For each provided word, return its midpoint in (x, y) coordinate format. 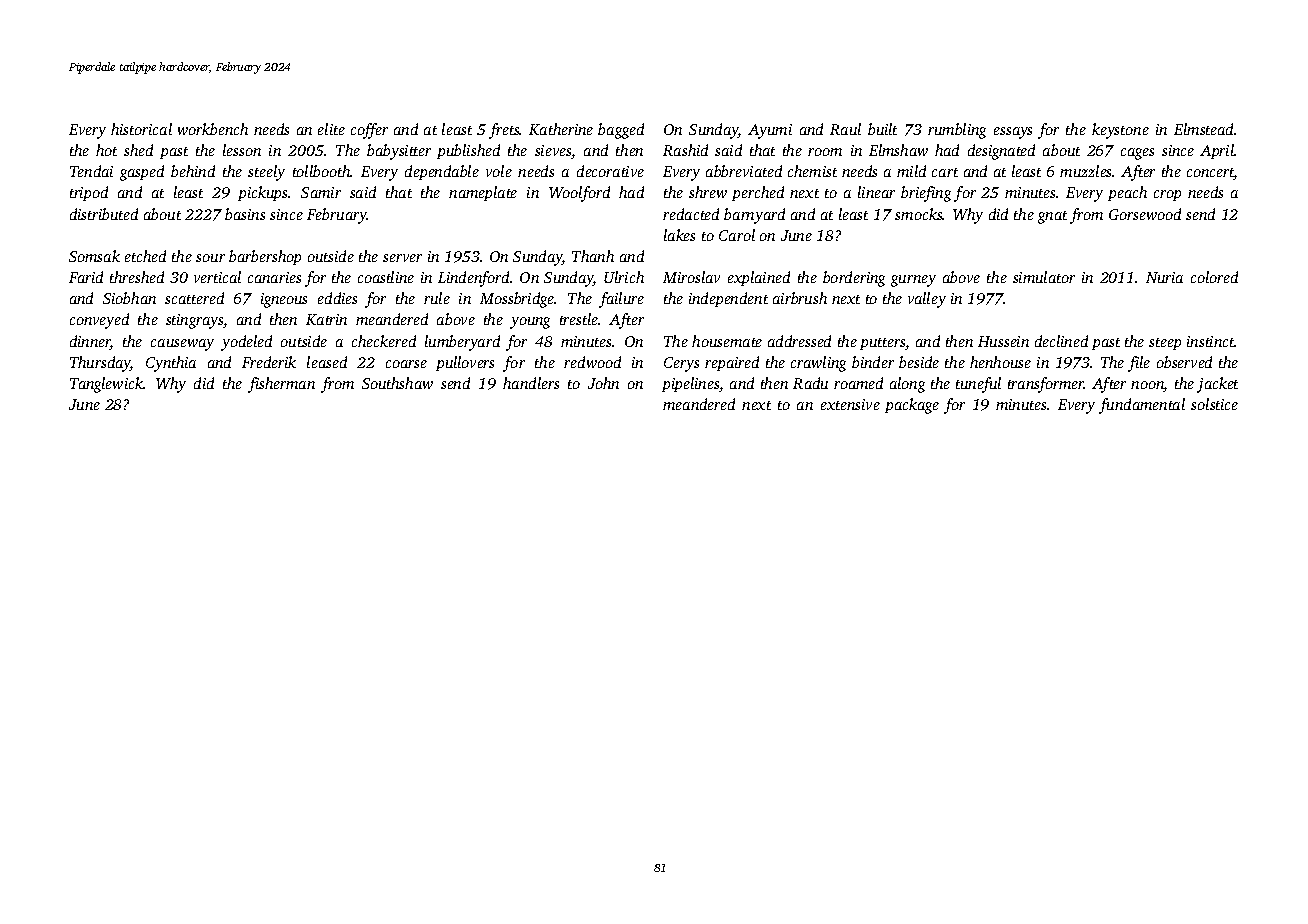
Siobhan (129, 298)
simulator (1044, 277)
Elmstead (1203, 129)
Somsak (94, 256)
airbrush (800, 298)
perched (758, 193)
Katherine (561, 129)
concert (1210, 174)
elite (331, 129)
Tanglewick (106, 385)
